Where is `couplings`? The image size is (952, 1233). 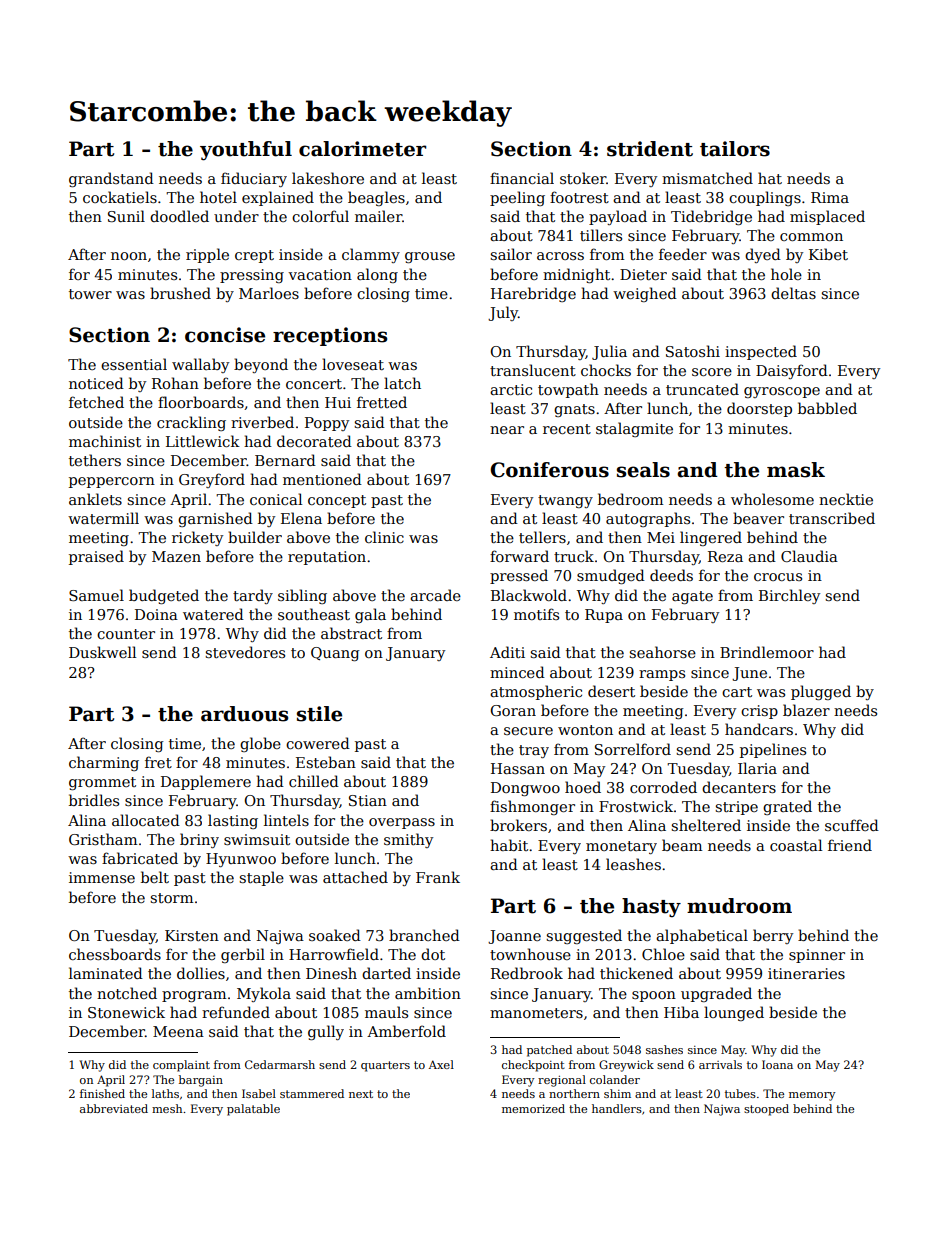
couplings is located at coordinates (765, 198).
